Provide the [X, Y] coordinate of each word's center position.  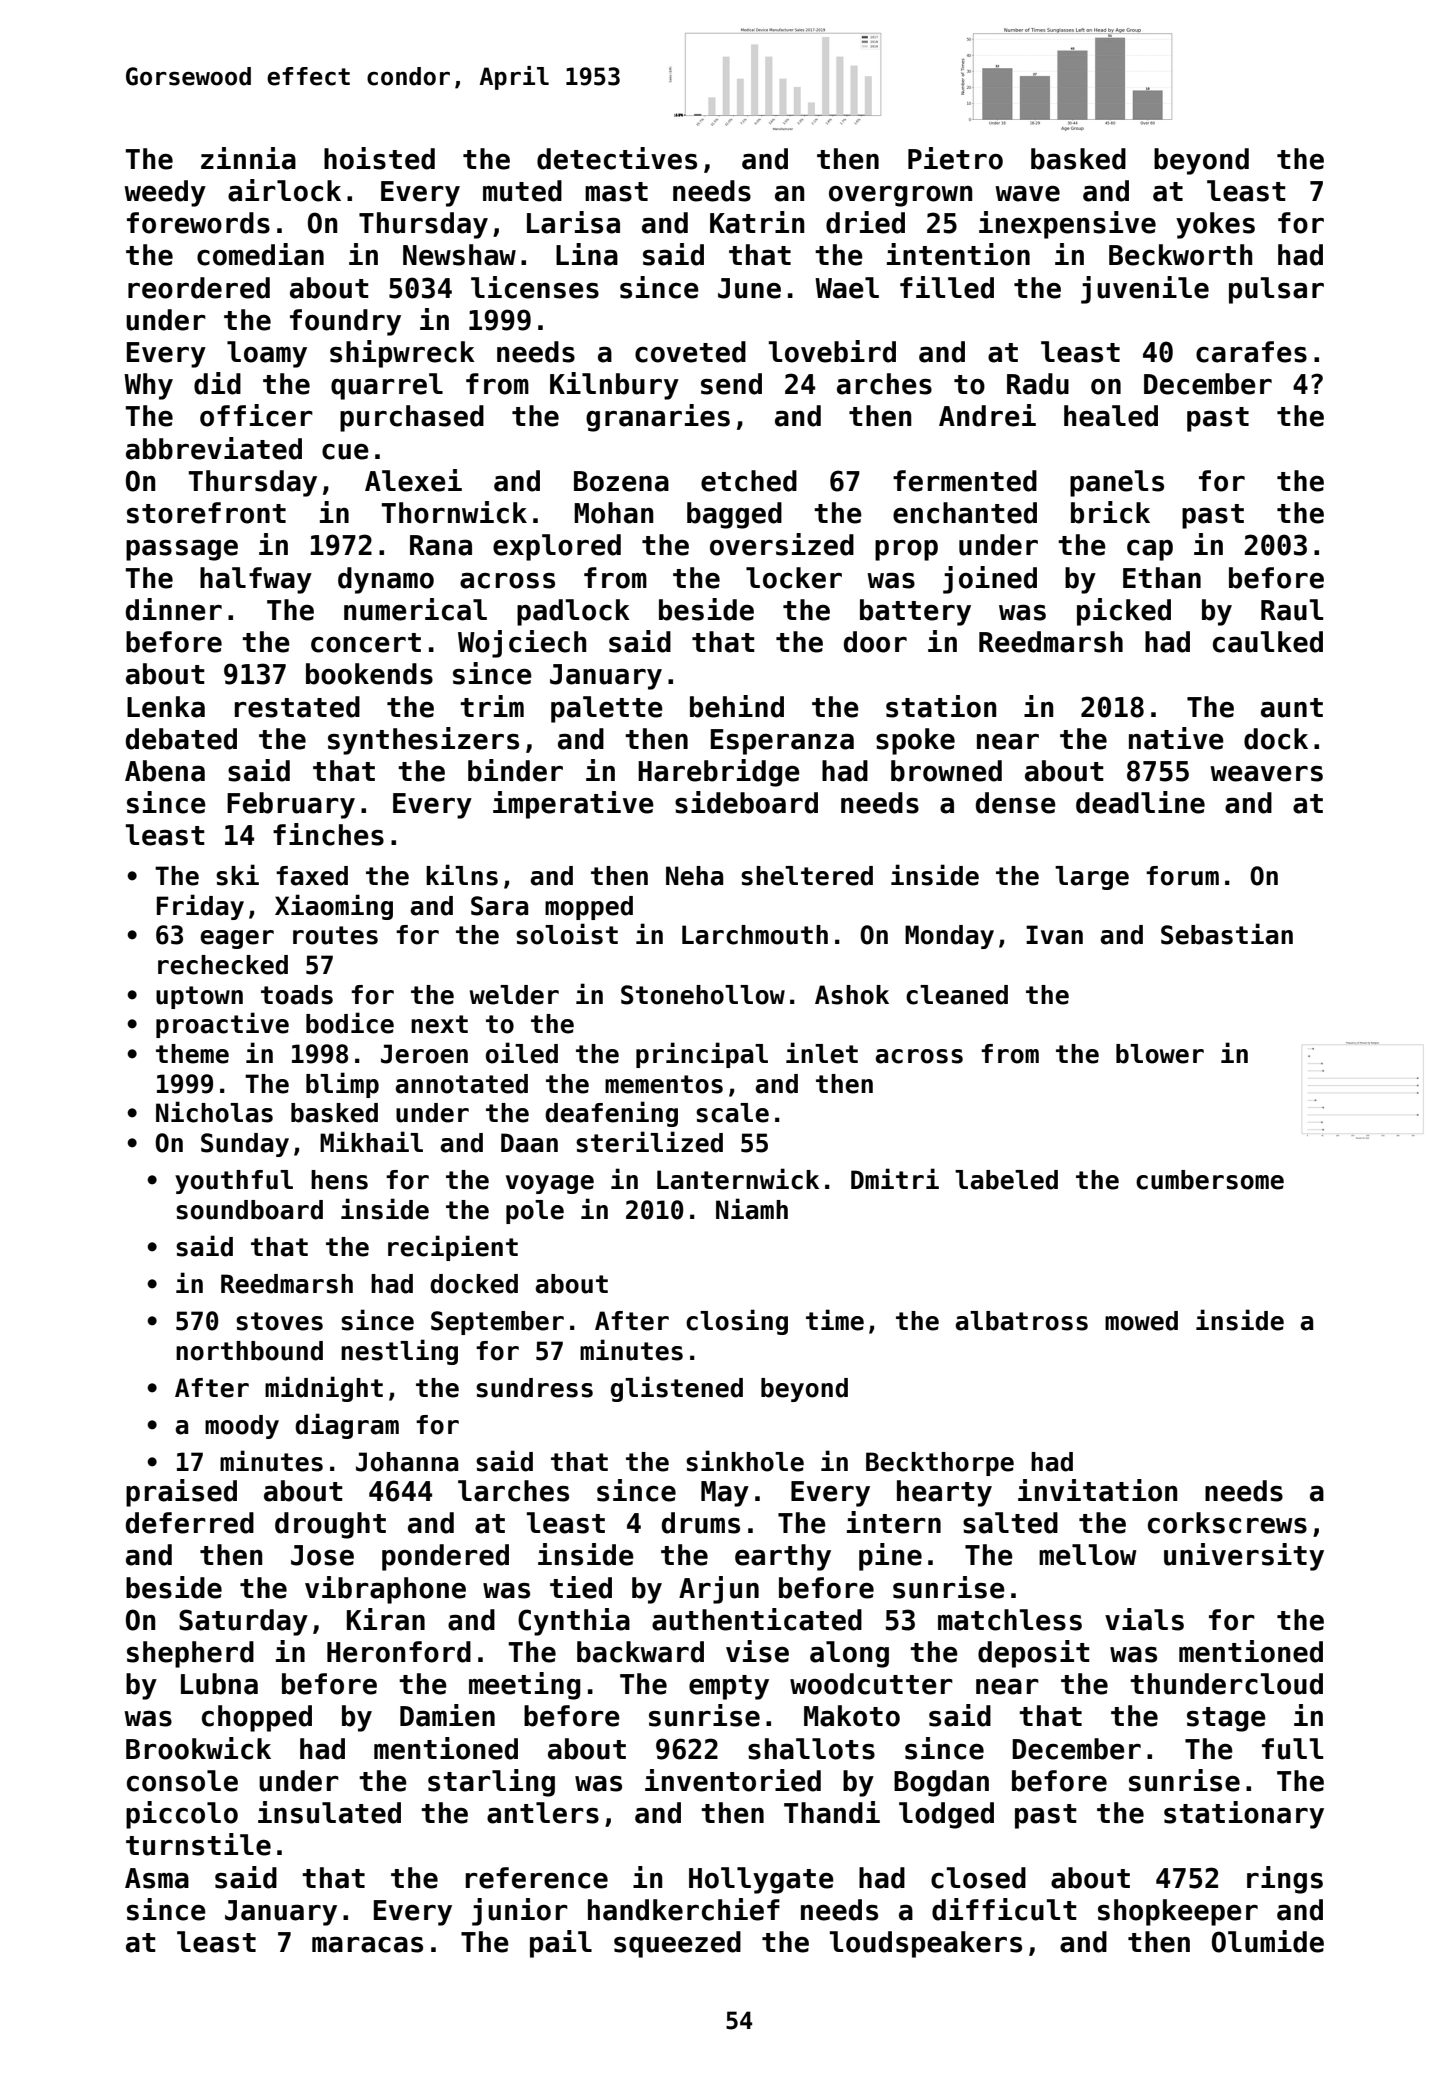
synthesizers [423, 741]
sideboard [746, 802]
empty [729, 1687]
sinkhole [745, 1461]
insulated [329, 1812]
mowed [1141, 1321]
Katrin [757, 222]
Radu [1038, 384]
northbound [249, 1351]
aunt [1292, 708]
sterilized [649, 1142]
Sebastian [1227, 934]
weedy [165, 193]
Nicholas [214, 1112]
